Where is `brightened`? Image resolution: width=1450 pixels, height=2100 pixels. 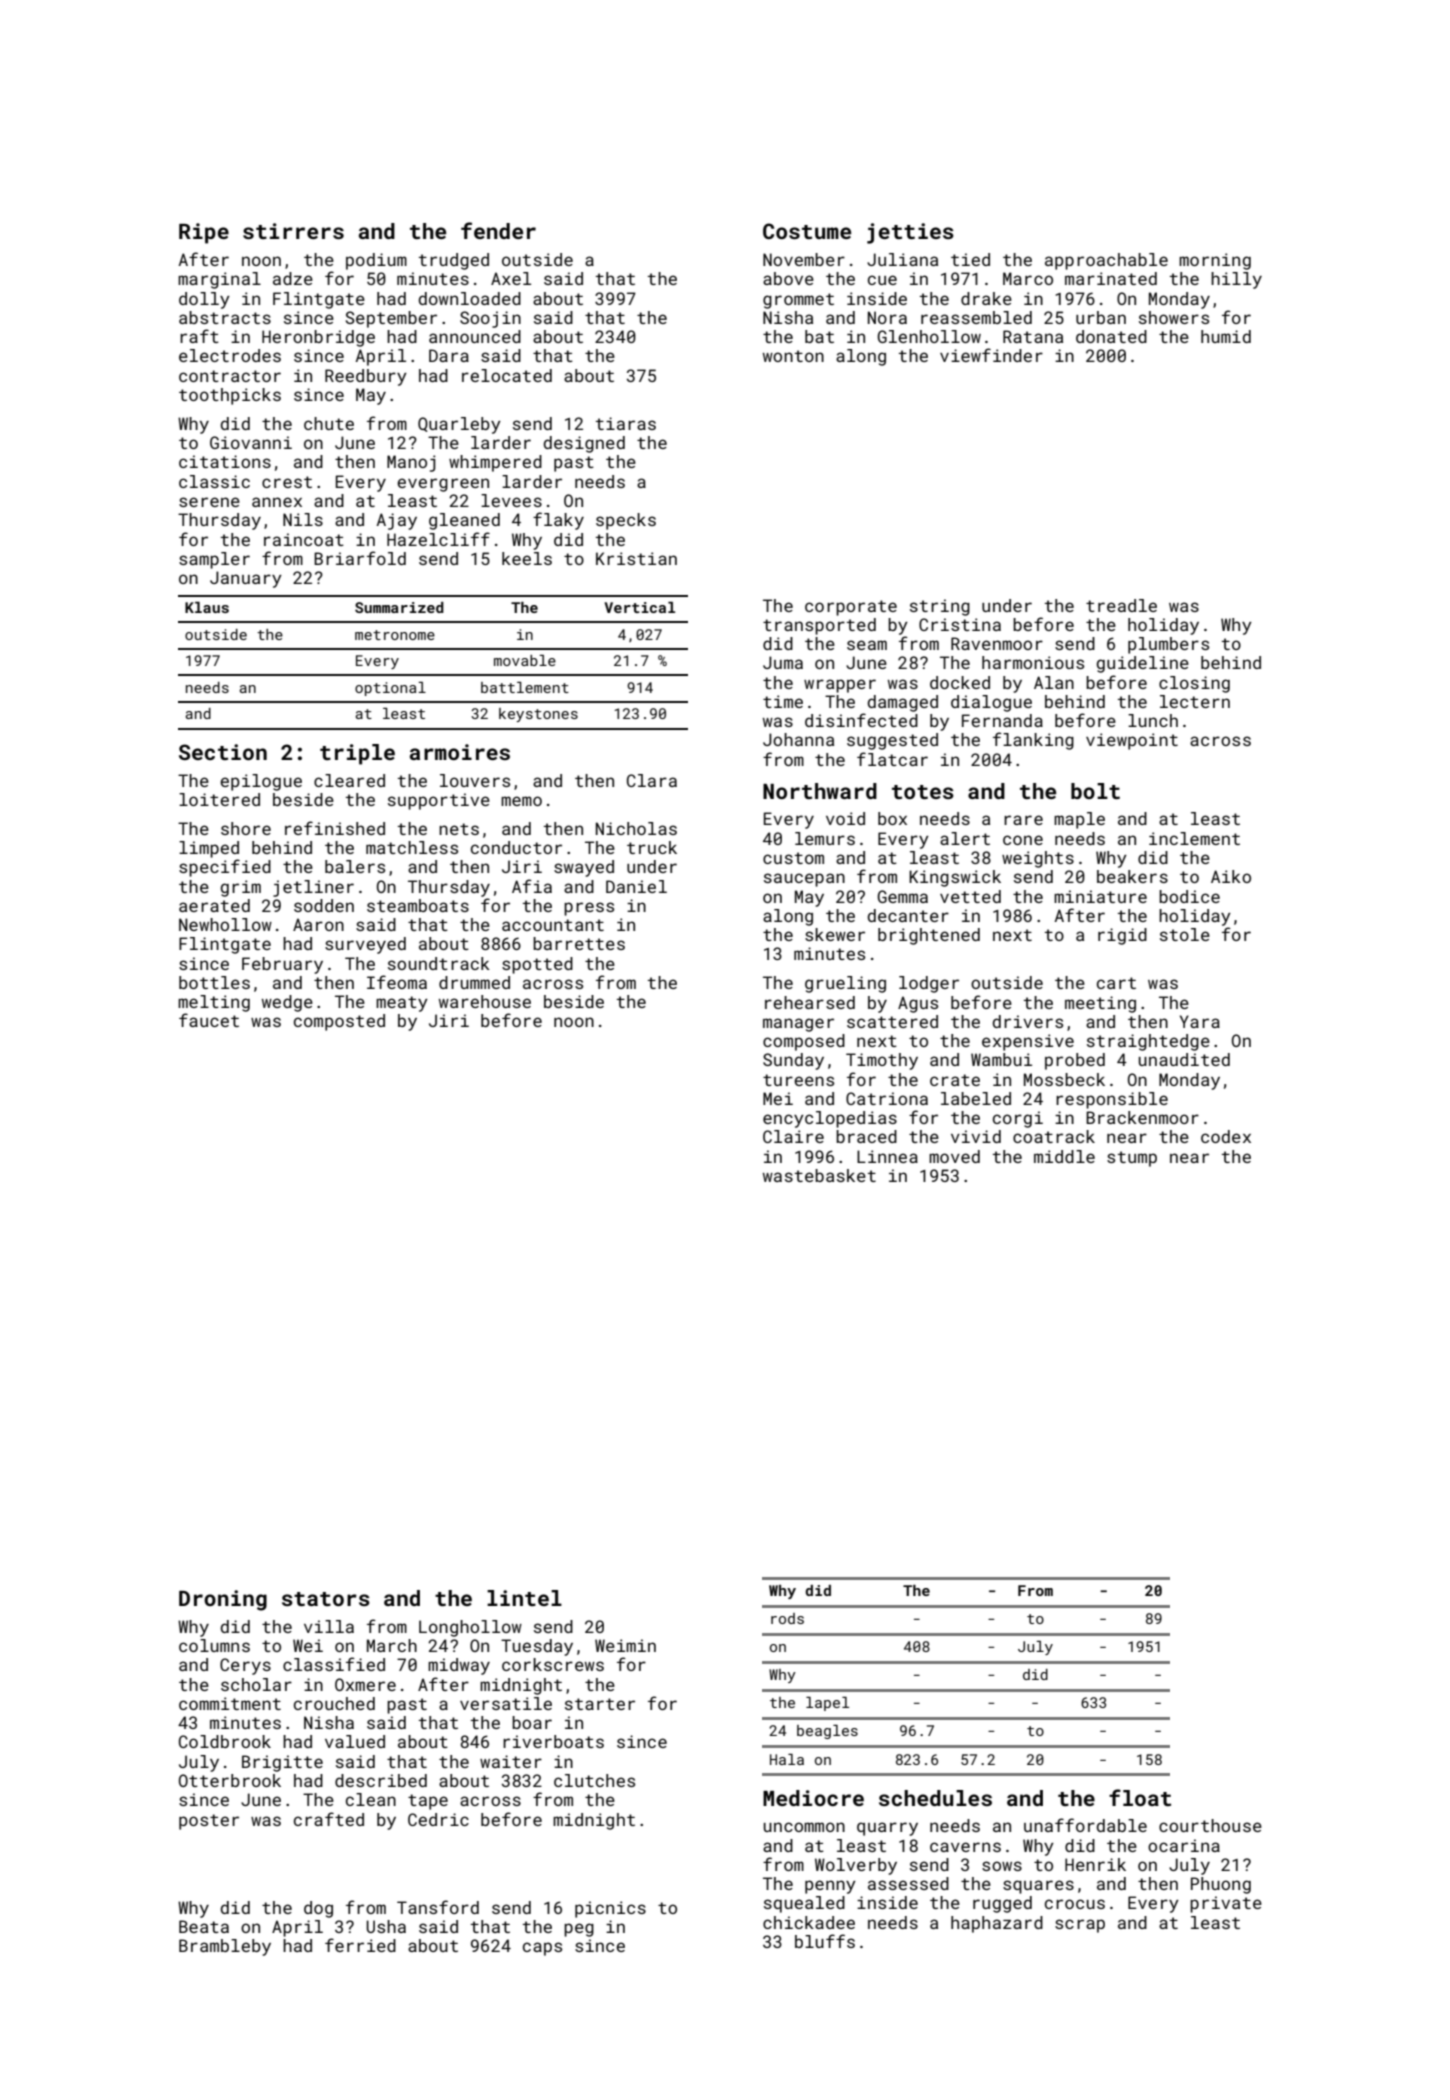
brightened is located at coordinates (929, 936).
